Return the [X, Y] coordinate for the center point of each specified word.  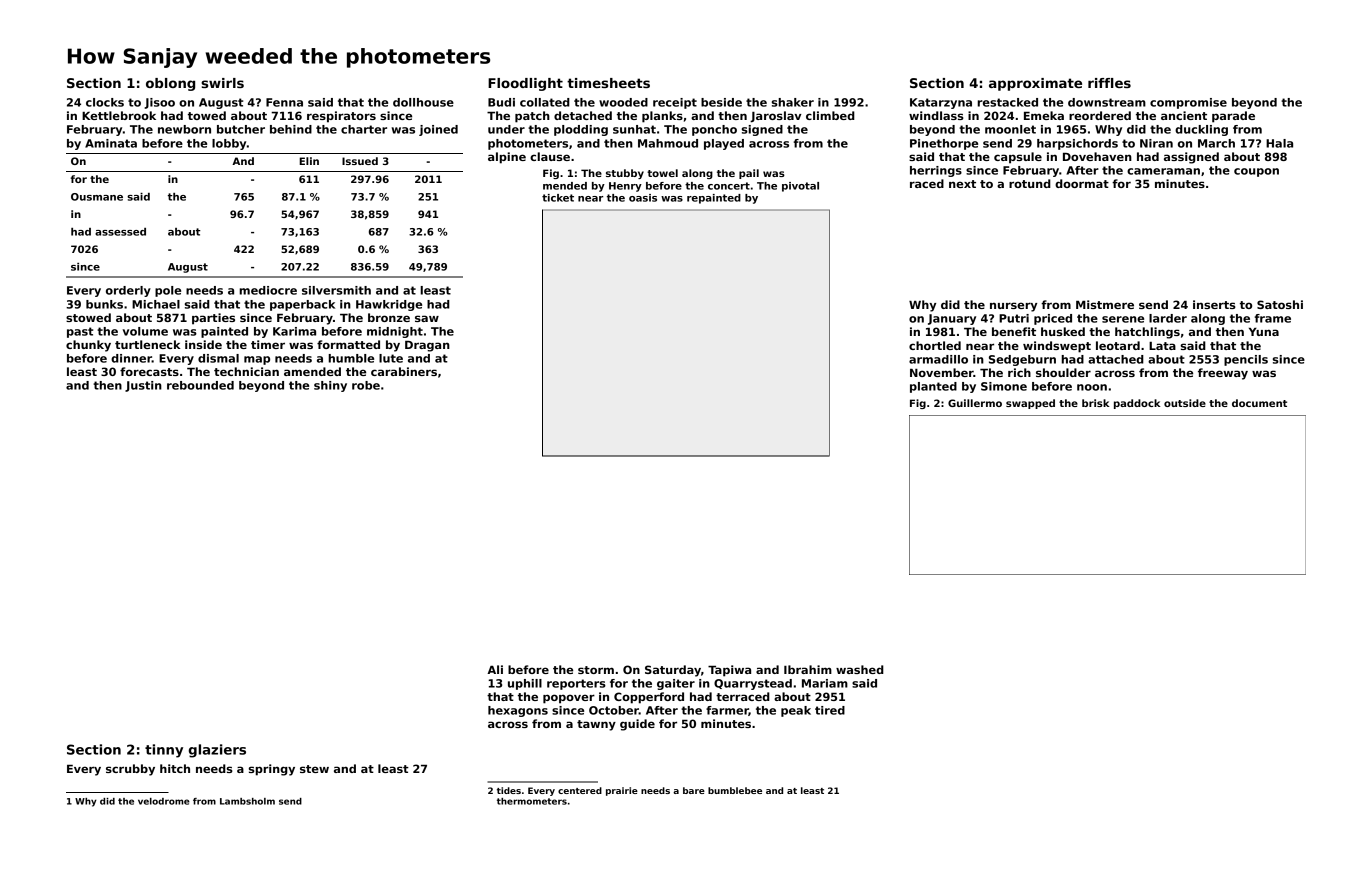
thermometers [532, 801]
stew [314, 769]
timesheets [608, 83]
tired [830, 710]
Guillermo [975, 403]
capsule [1018, 158]
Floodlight [525, 84]
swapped [1030, 404]
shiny [330, 386]
